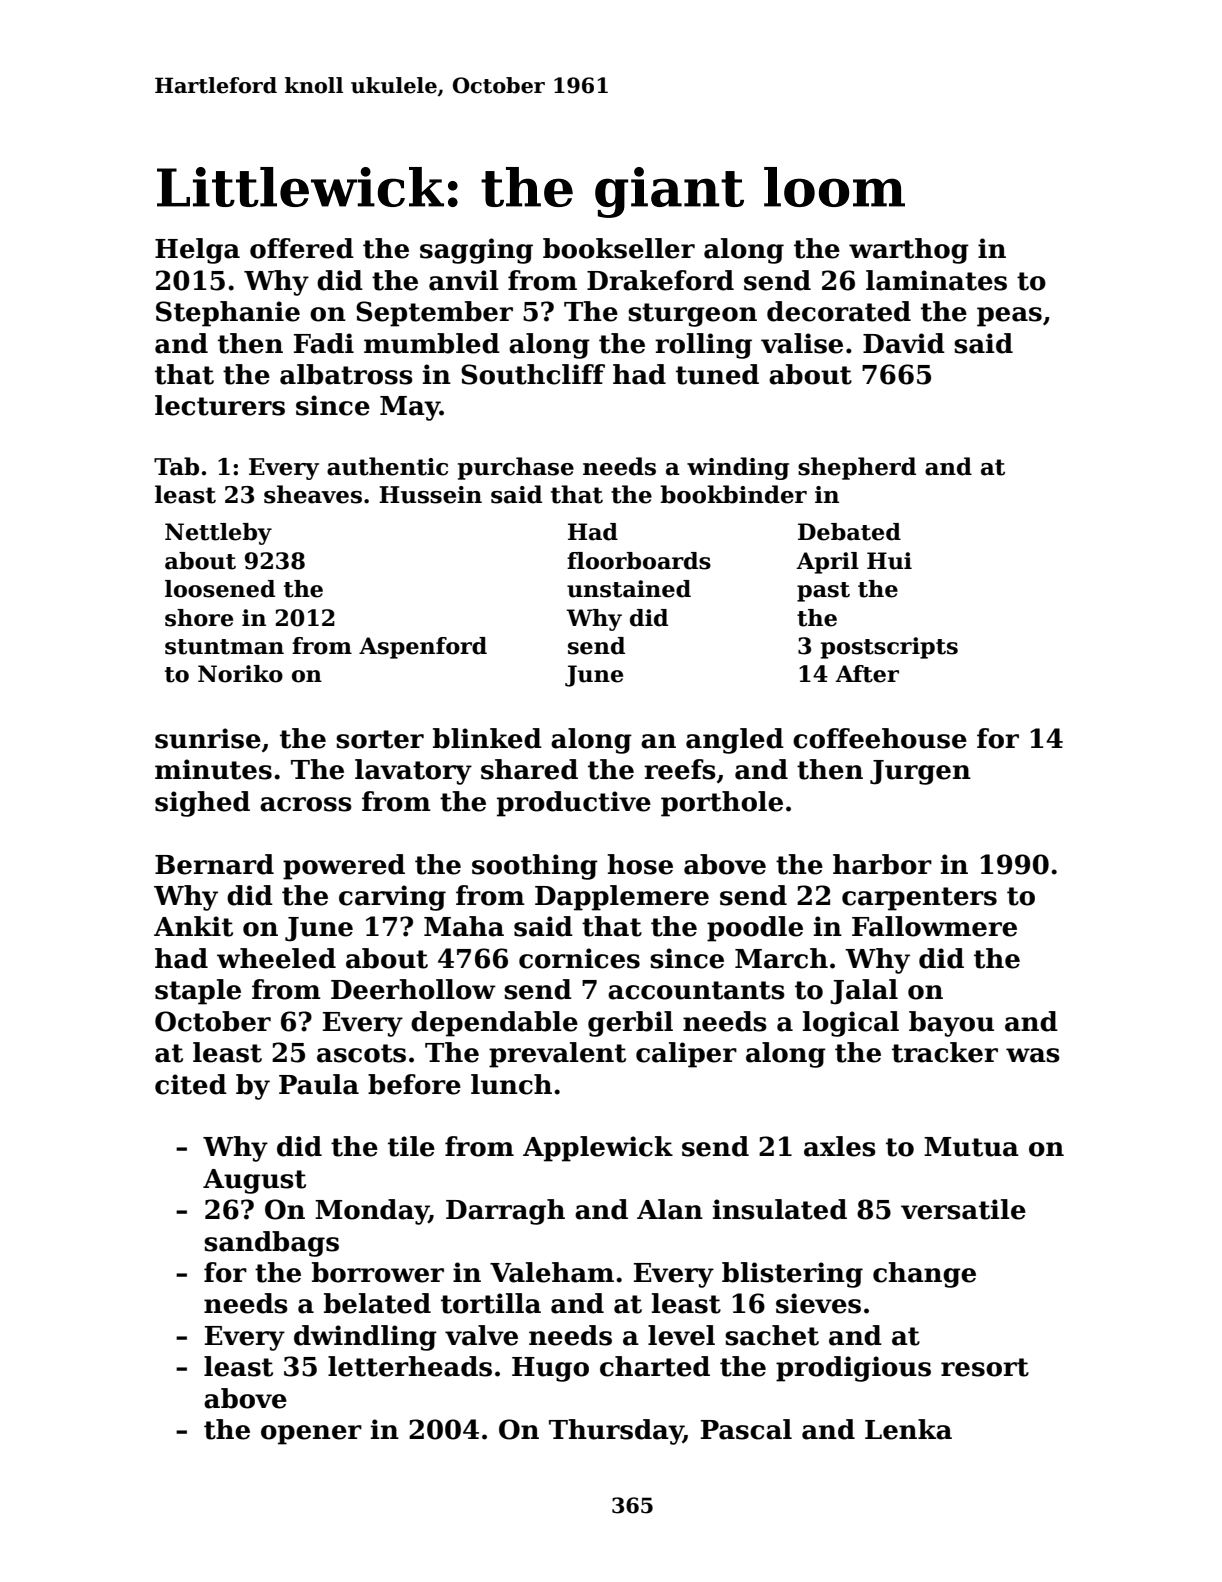 This document has width=1222, height=1582. I want to click on warthog, so click(909, 251).
